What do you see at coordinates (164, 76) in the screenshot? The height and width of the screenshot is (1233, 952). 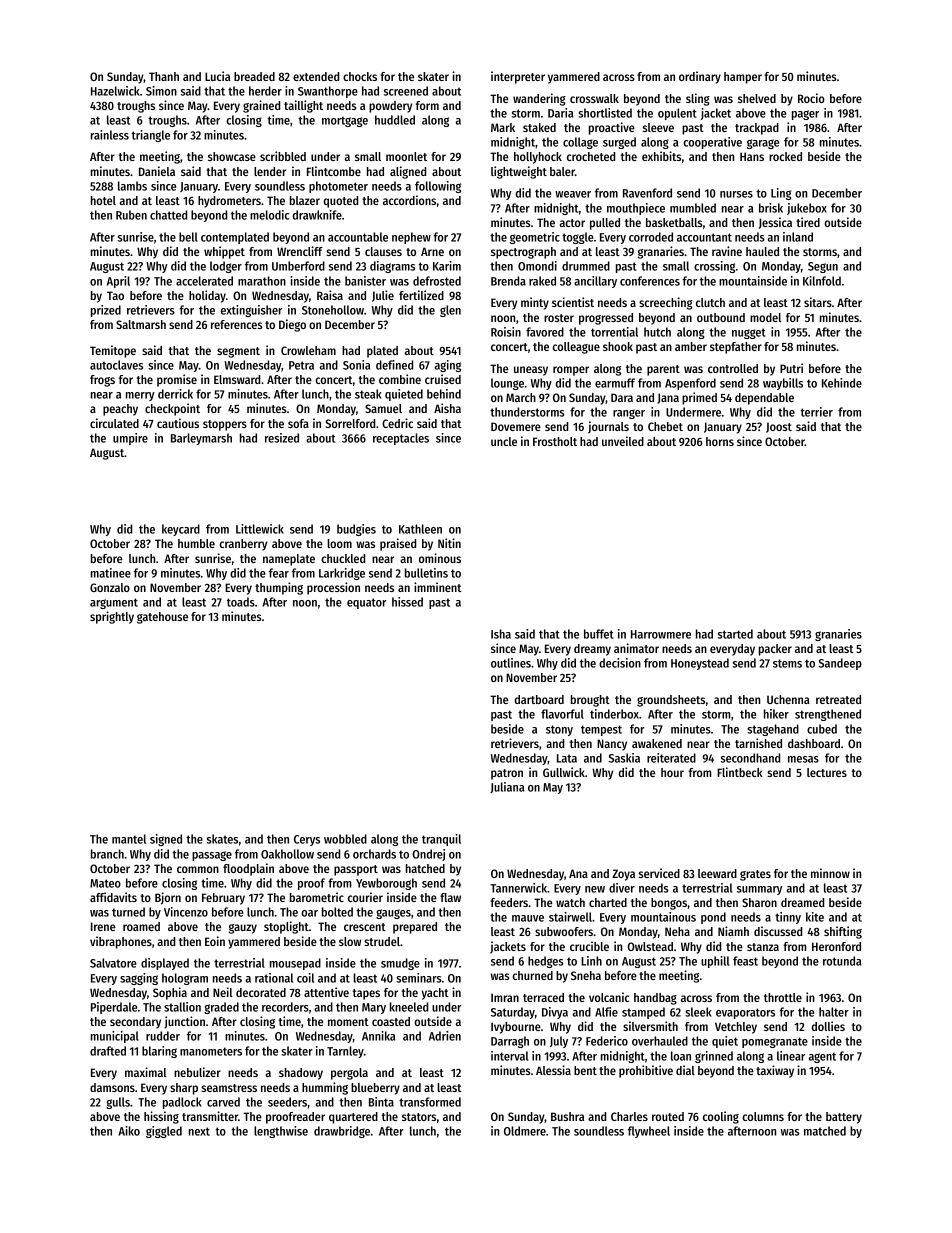 I see `Thanh` at bounding box center [164, 76].
